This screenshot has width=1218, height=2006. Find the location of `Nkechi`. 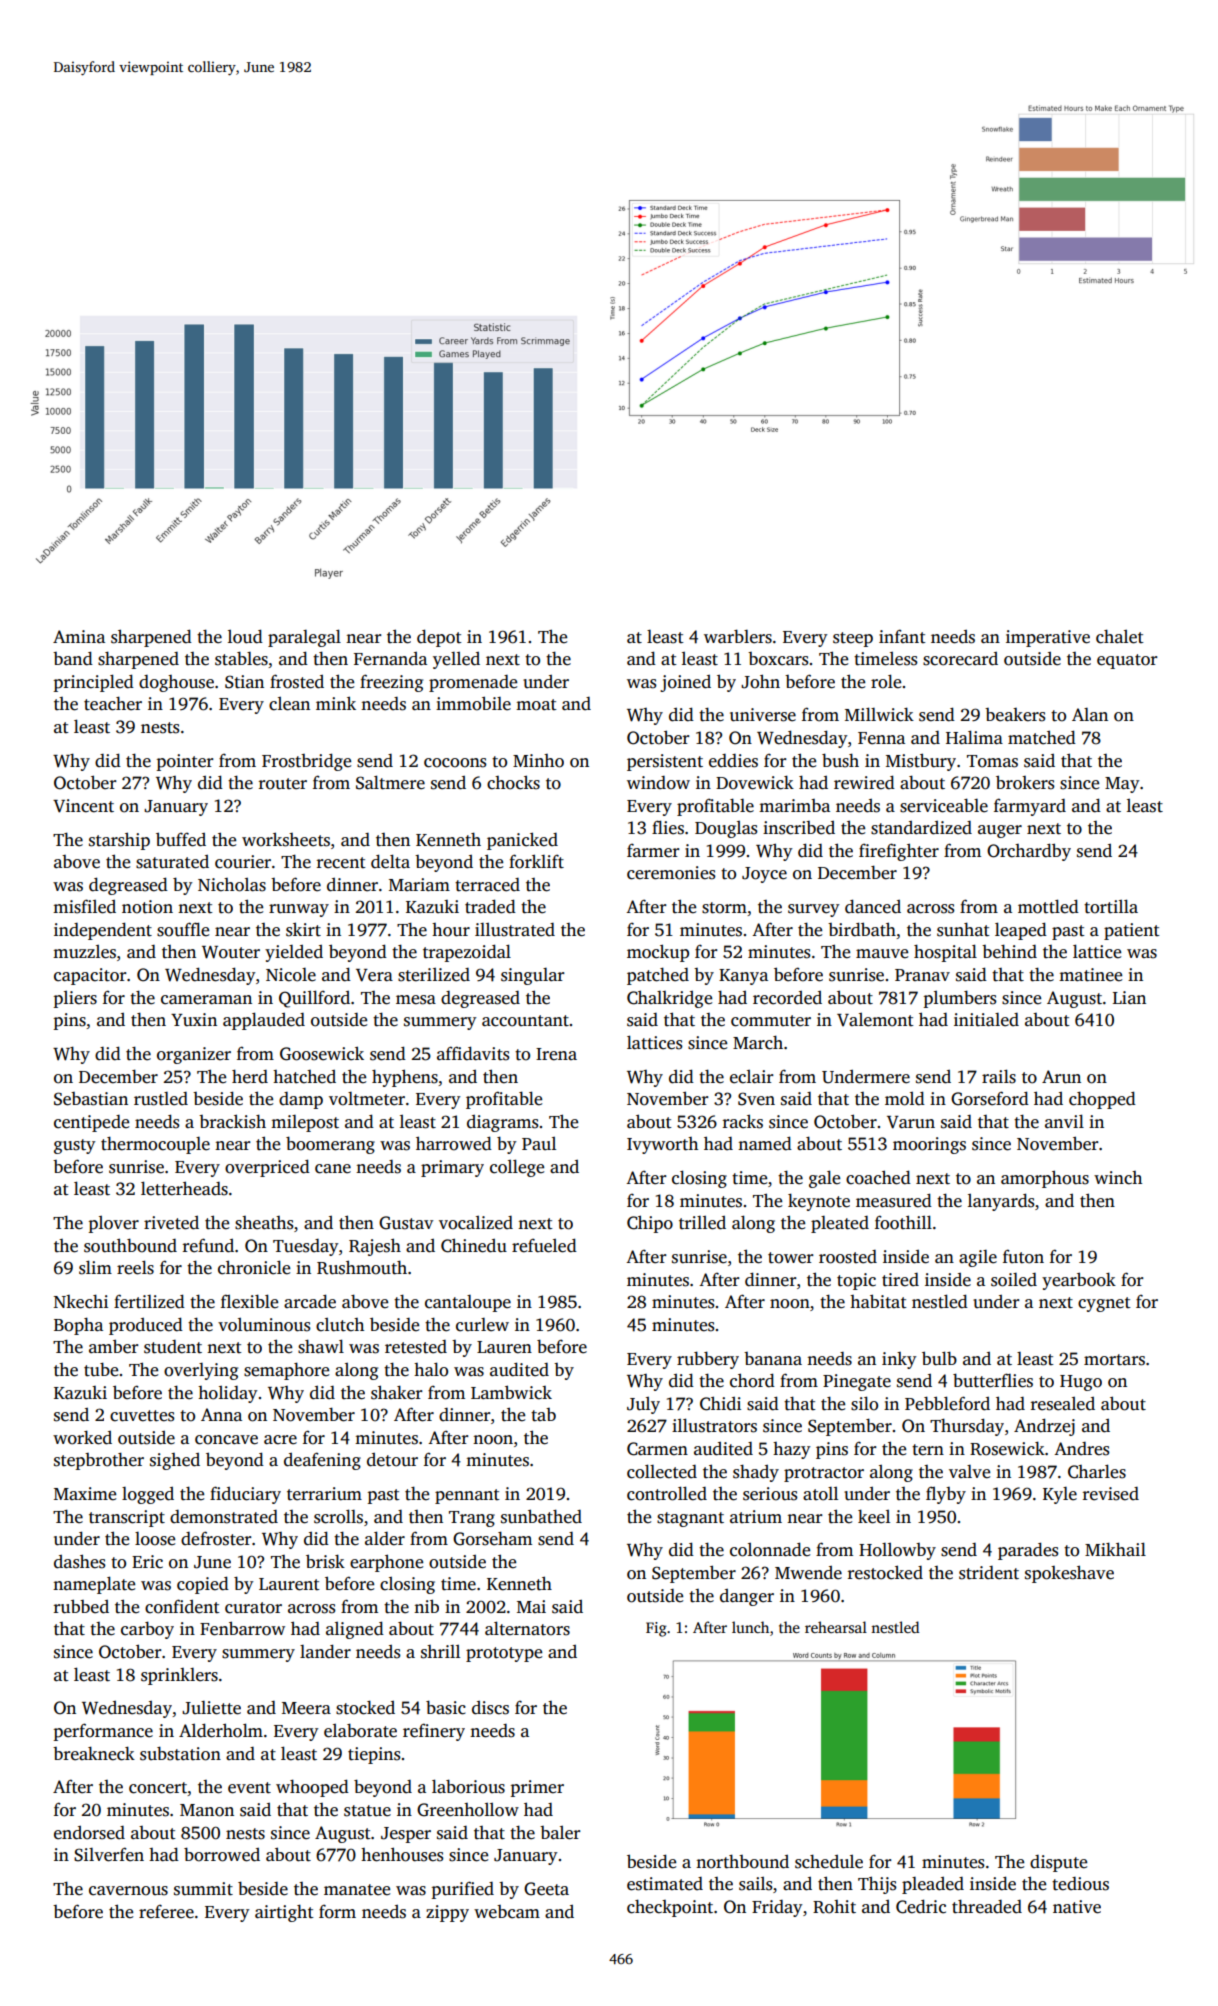

Nkechi is located at coordinates (81, 1301).
